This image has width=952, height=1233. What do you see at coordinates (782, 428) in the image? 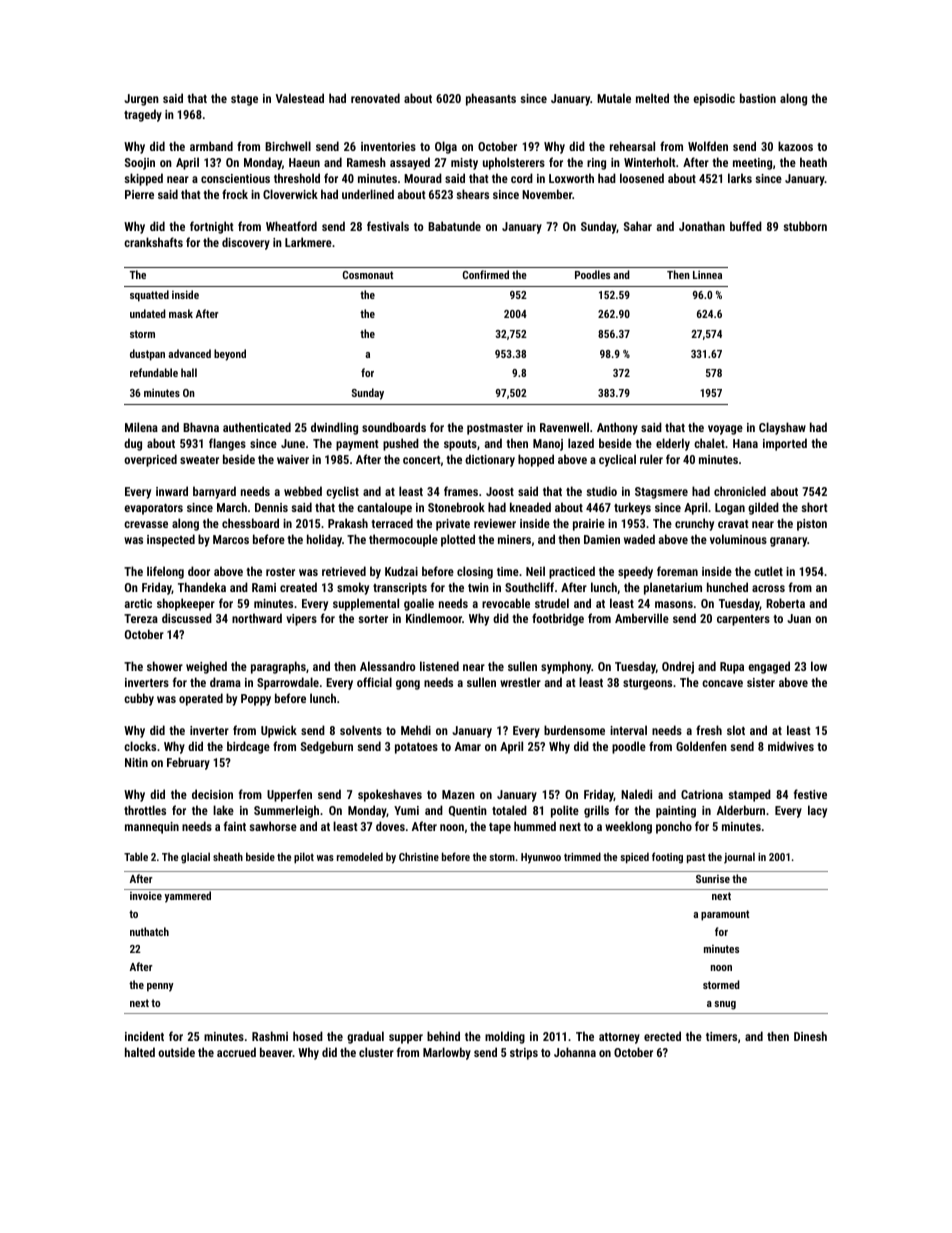
I see `Clayshaw` at bounding box center [782, 428].
